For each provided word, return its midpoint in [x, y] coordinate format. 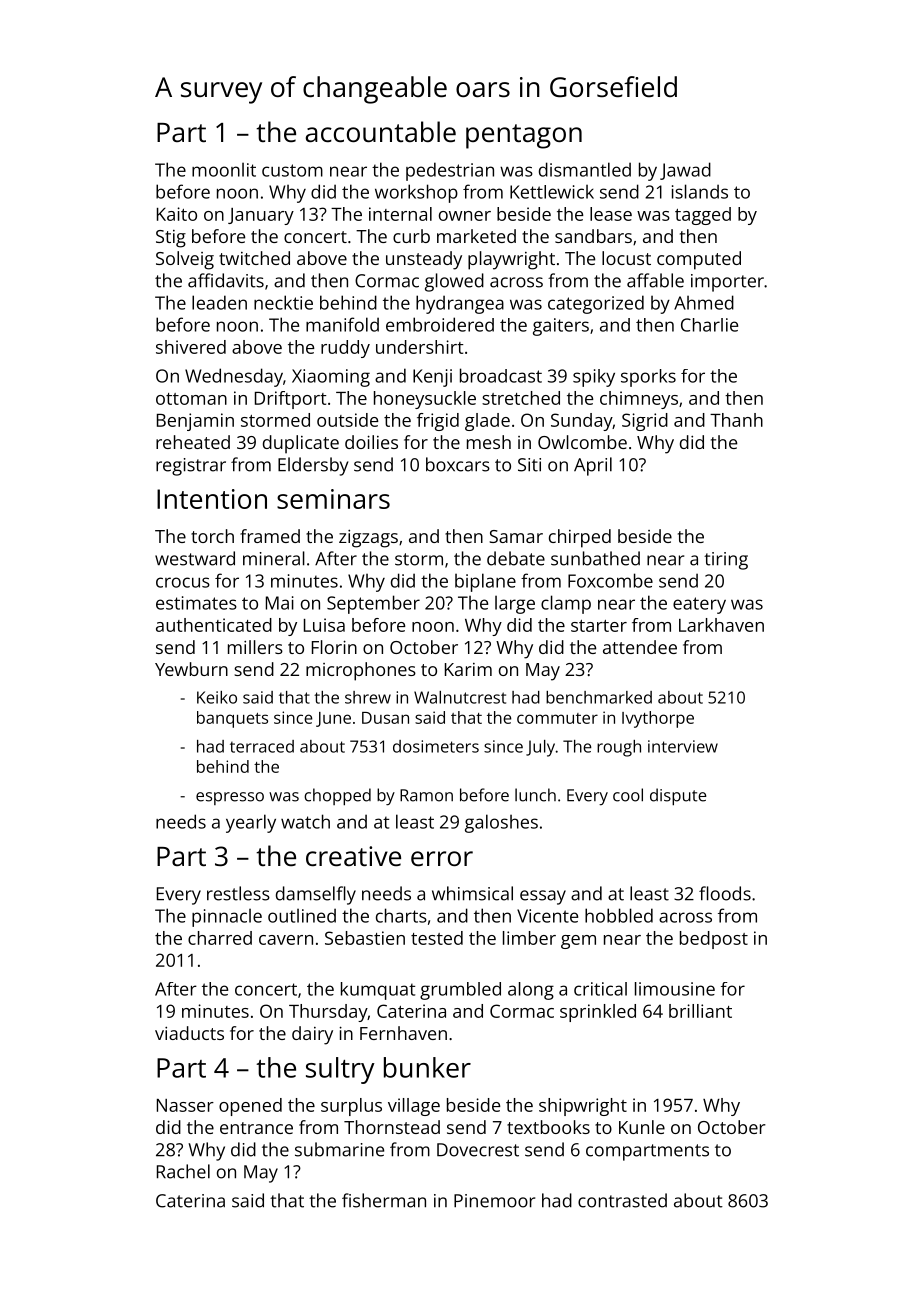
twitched [254, 258]
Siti [529, 465]
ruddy [345, 349]
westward [195, 558]
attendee [640, 647]
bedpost [714, 940]
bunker [427, 1067]
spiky [594, 378]
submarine [339, 1149]
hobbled [619, 915]
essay [543, 897]
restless [238, 893]
